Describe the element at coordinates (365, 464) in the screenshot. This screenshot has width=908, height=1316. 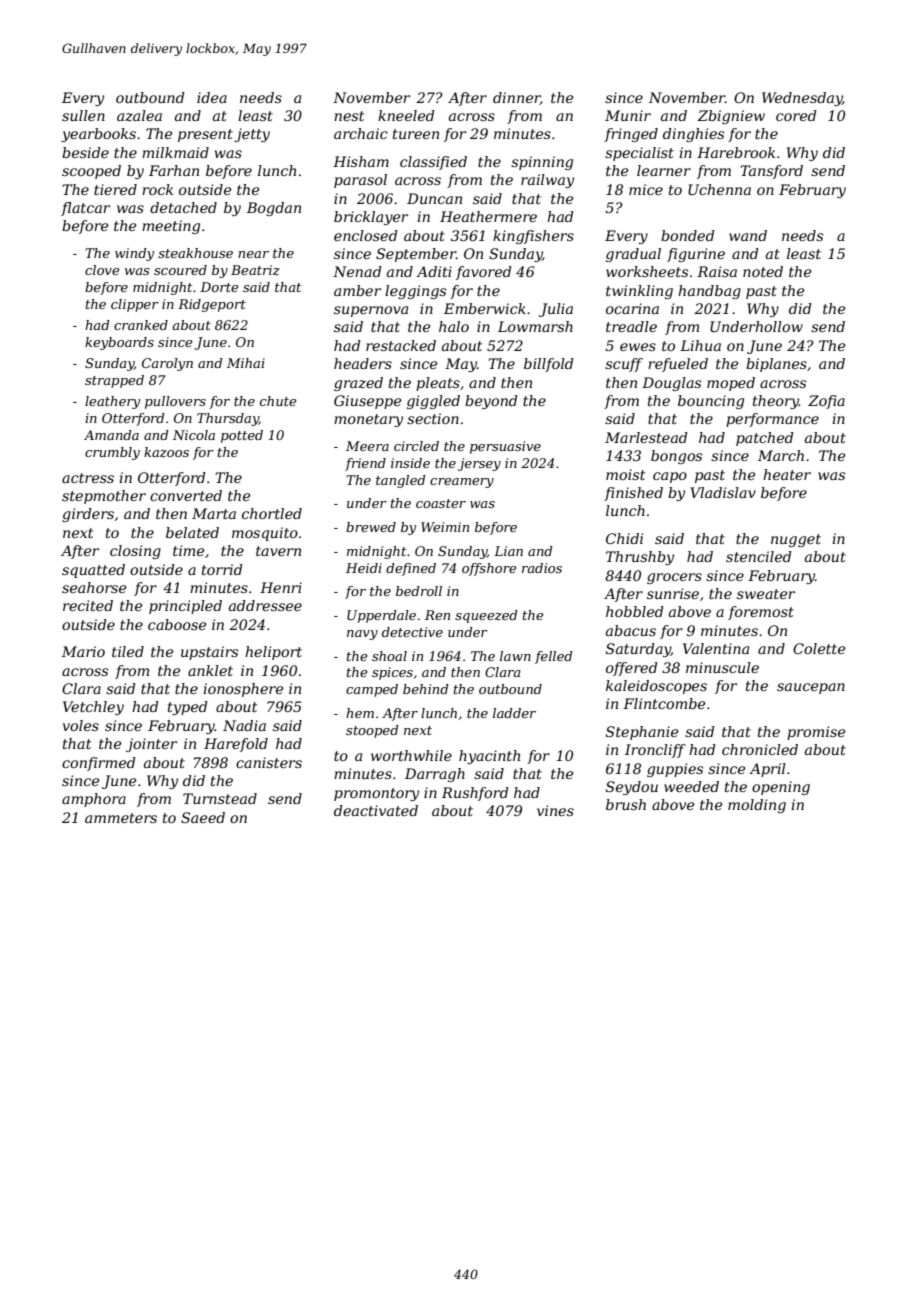
I see `friend` at that location.
